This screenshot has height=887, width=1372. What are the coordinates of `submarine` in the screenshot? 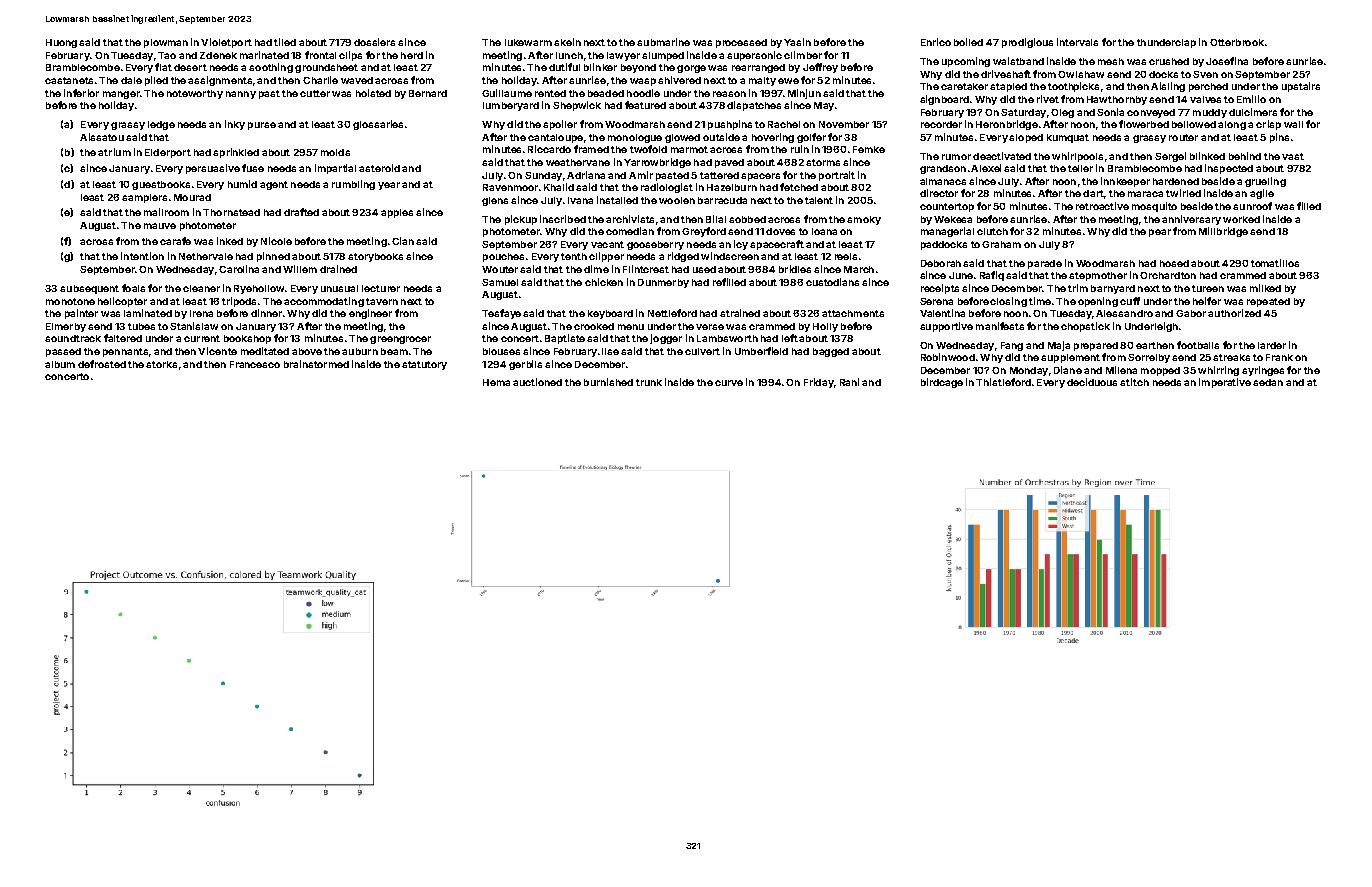 It's located at (663, 42).
